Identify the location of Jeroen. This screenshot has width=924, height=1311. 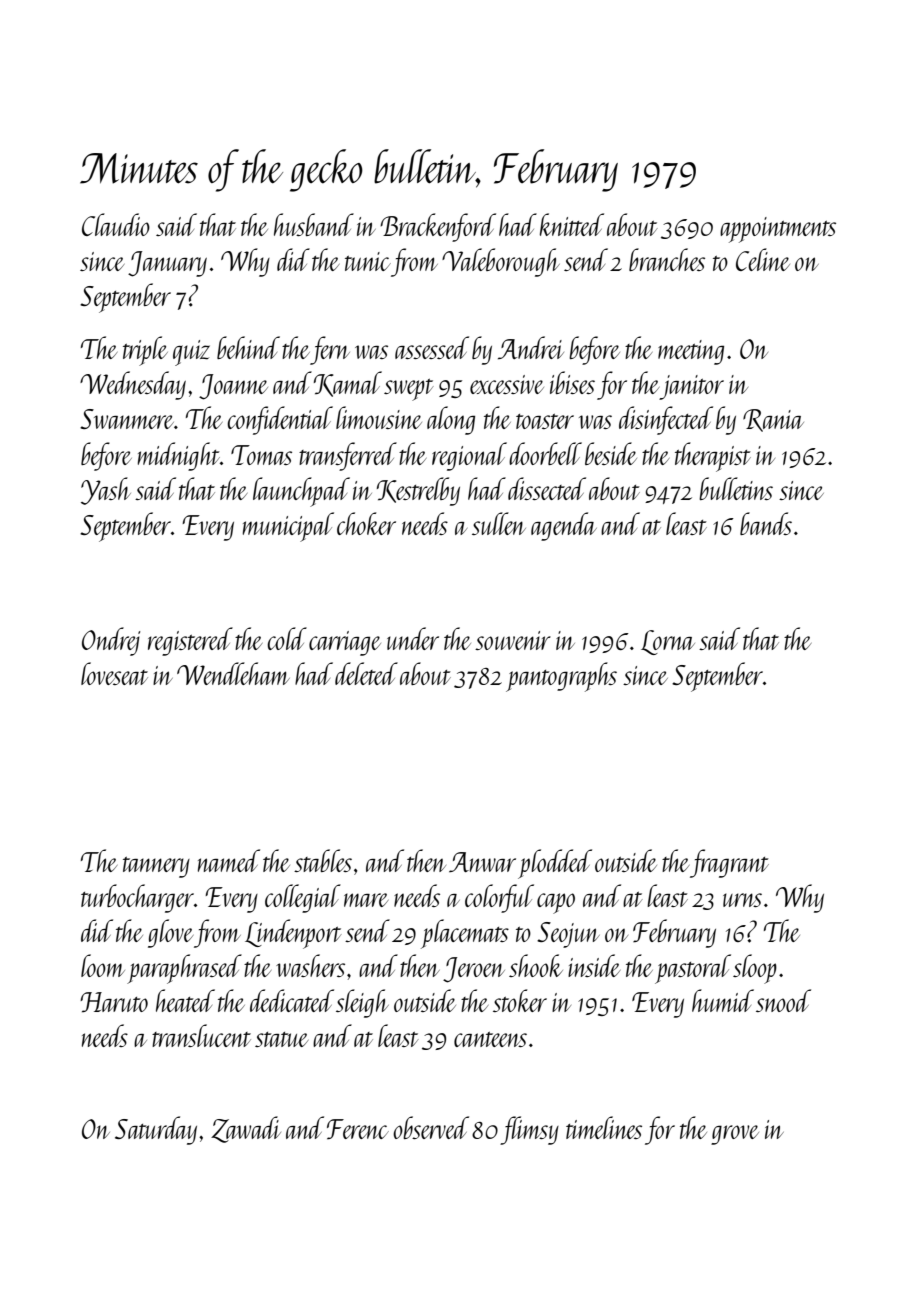
(474, 970).
